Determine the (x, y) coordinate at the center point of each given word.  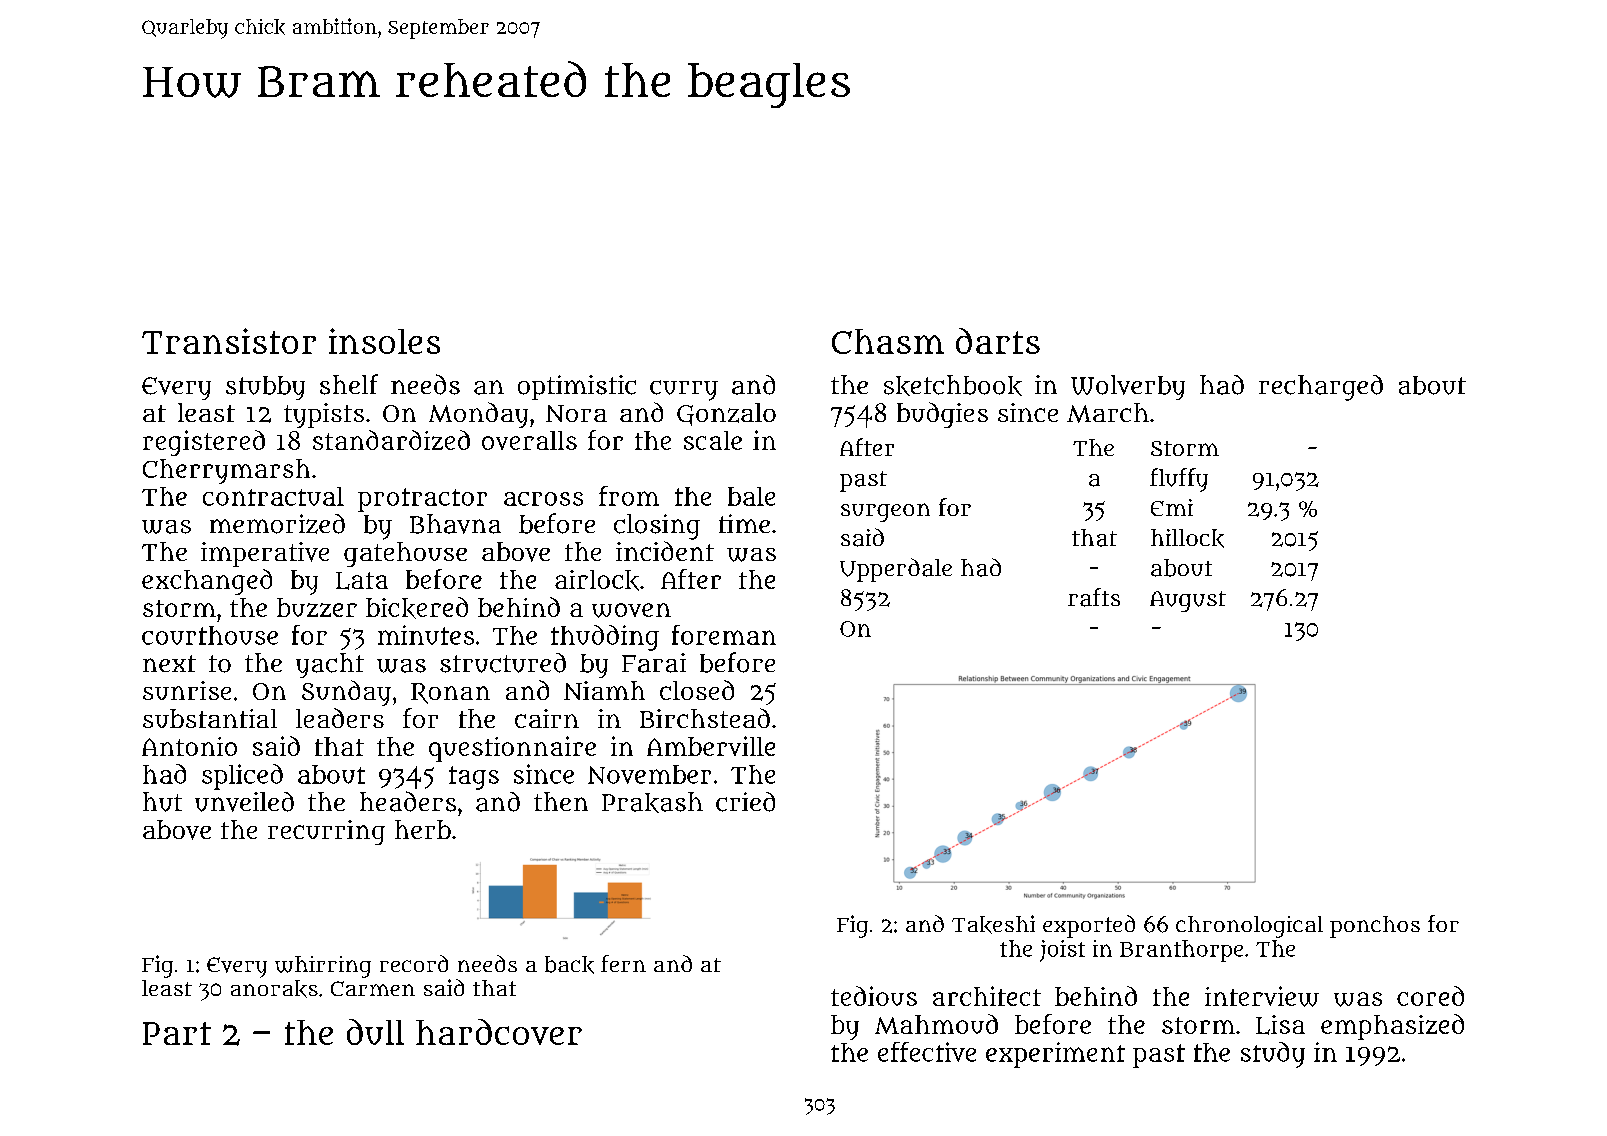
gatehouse (405, 554)
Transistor (229, 341)
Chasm (888, 341)
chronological (1249, 927)
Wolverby (1128, 387)
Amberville (711, 746)
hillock (1187, 538)
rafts (1094, 597)
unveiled (244, 802)
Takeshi (993, 924)
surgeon (885, 512)
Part (177, 1033)
